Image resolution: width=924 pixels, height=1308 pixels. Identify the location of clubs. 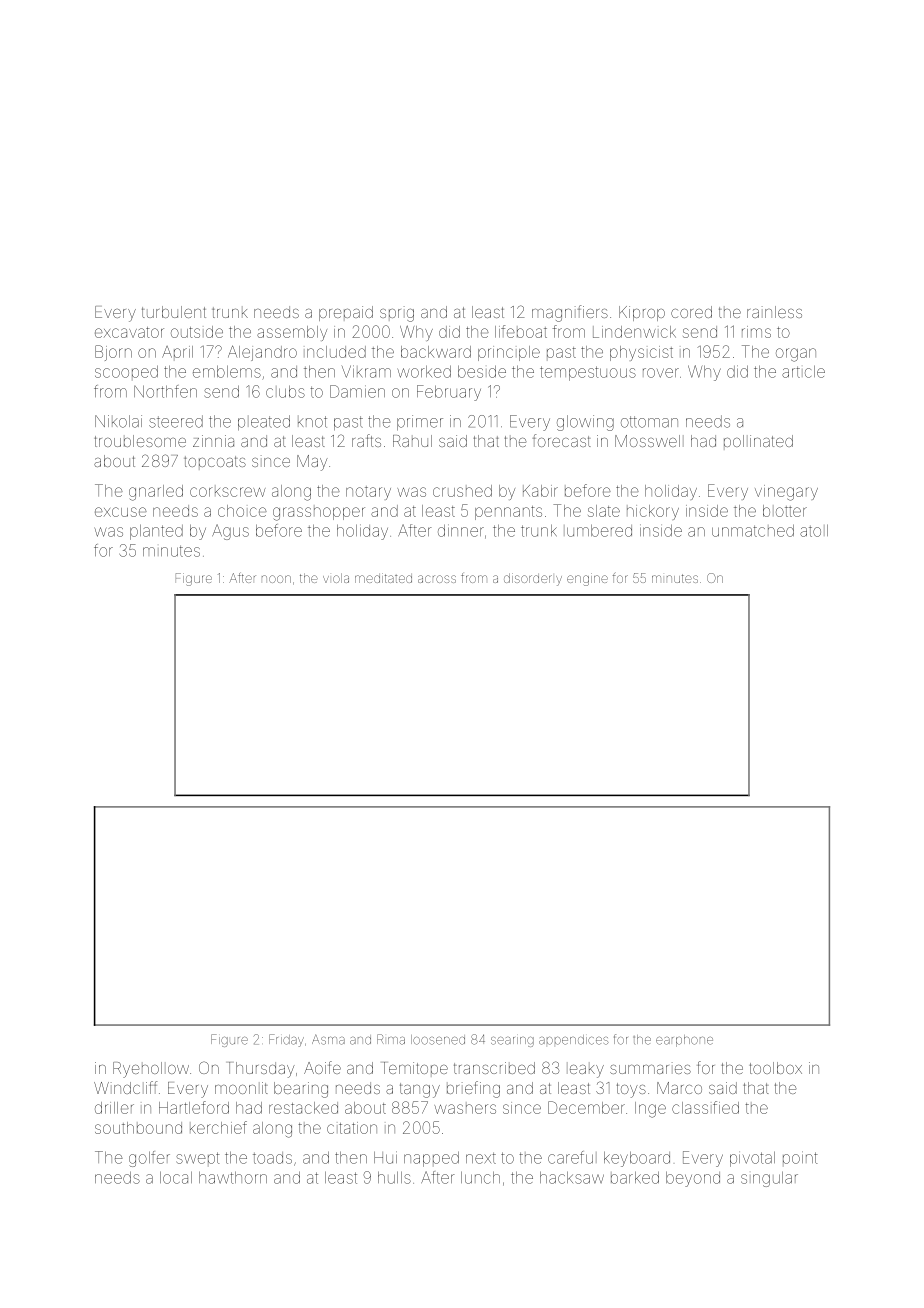
(285, 392).
